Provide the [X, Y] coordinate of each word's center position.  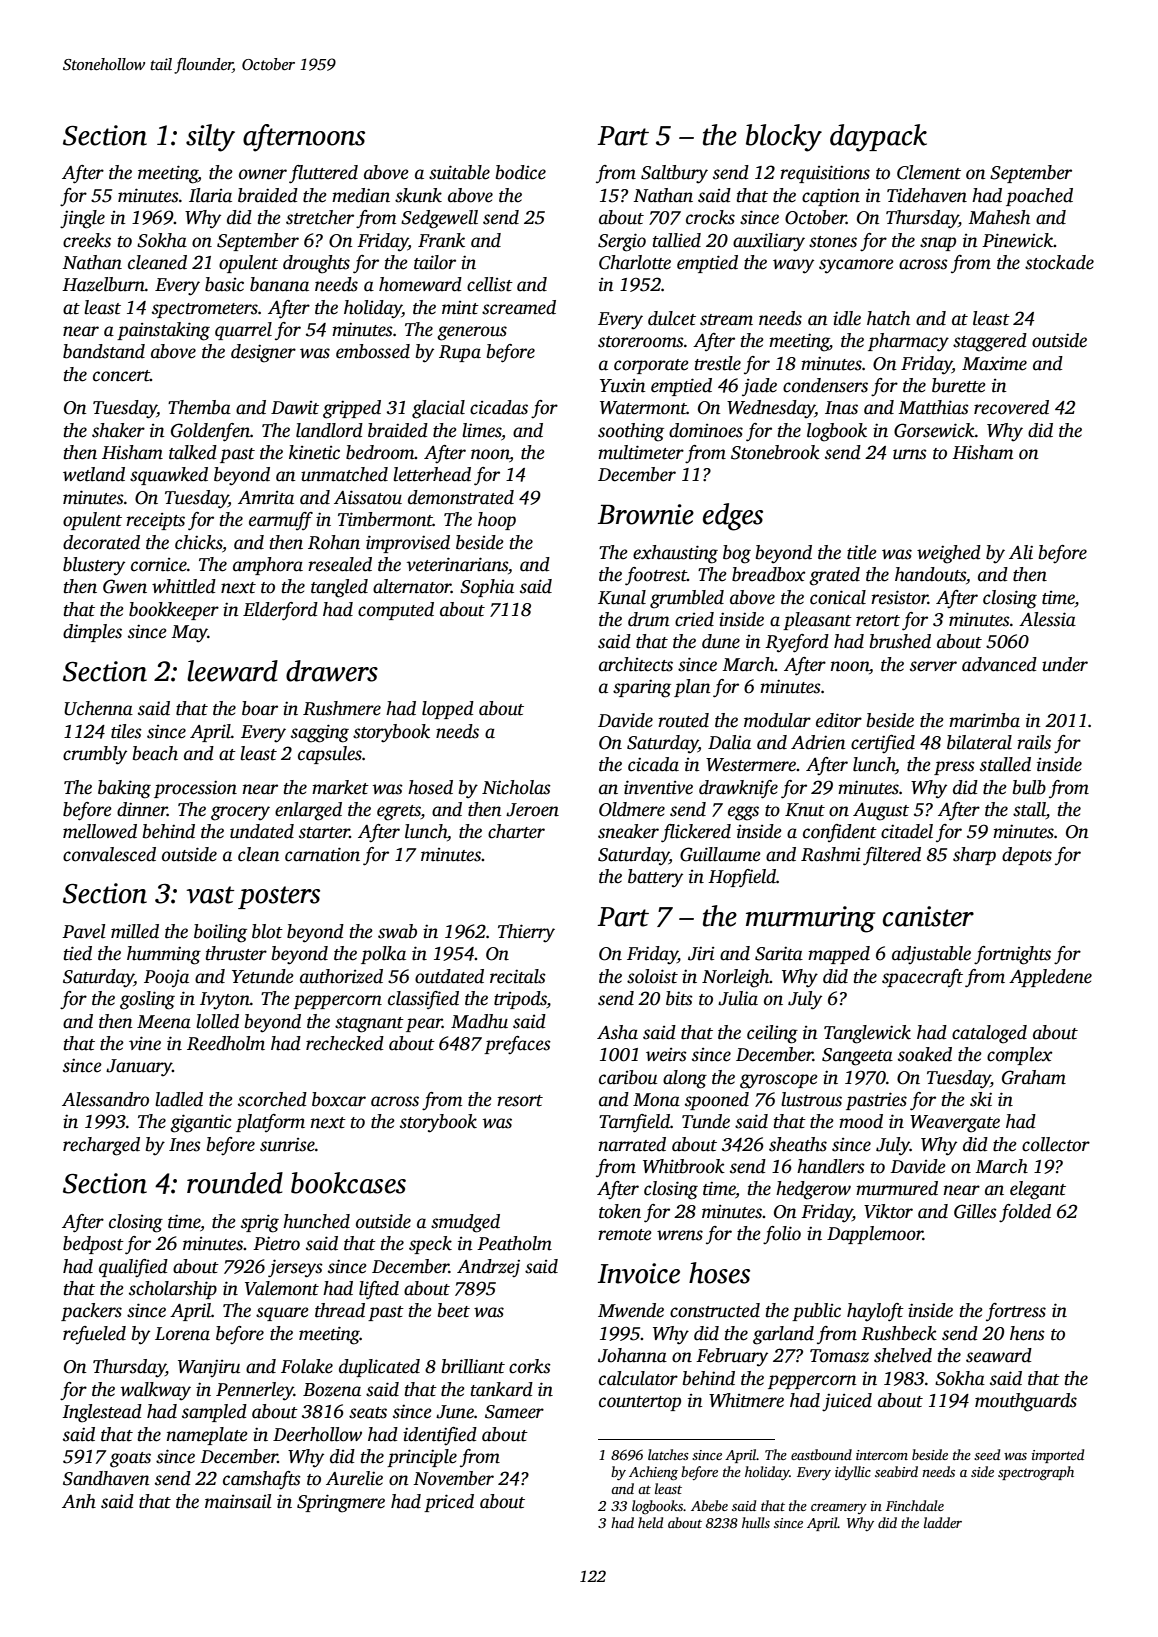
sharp [974, 856]
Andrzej [488, 1268]
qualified [133, 1268]
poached [1039, 197]
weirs [666, 1055]
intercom [882, 1455]
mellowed [100, 831]
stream [726, 320]
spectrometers [205, 310]
